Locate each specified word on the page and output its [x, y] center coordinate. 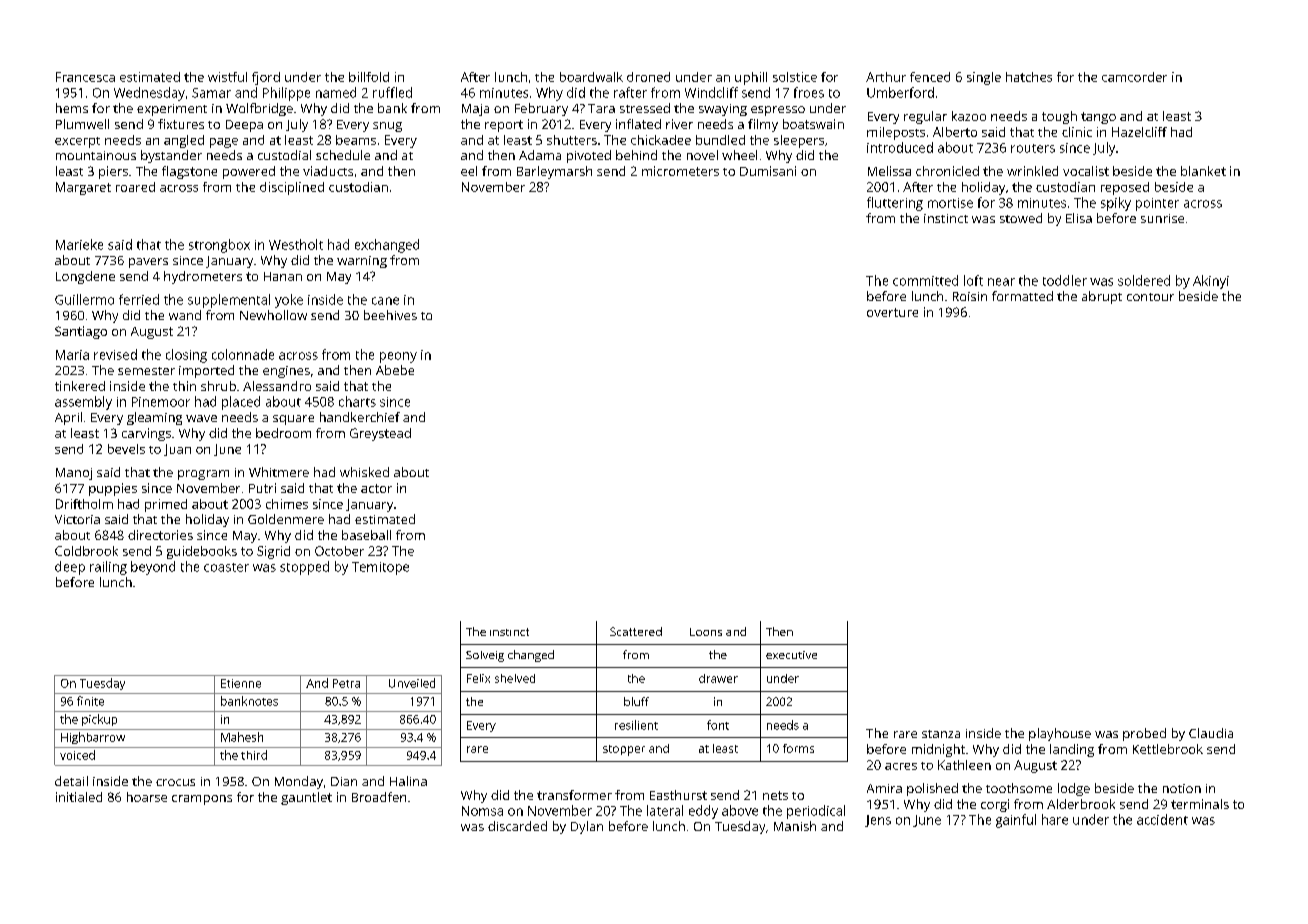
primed [166, 505]
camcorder [1134, 77]
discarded [517, 826]
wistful [227, 77]
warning [362, 262]
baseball [366, 535]
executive [791, 655]
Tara [601, 108]
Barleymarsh [554, 172]
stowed [1021, 218]
